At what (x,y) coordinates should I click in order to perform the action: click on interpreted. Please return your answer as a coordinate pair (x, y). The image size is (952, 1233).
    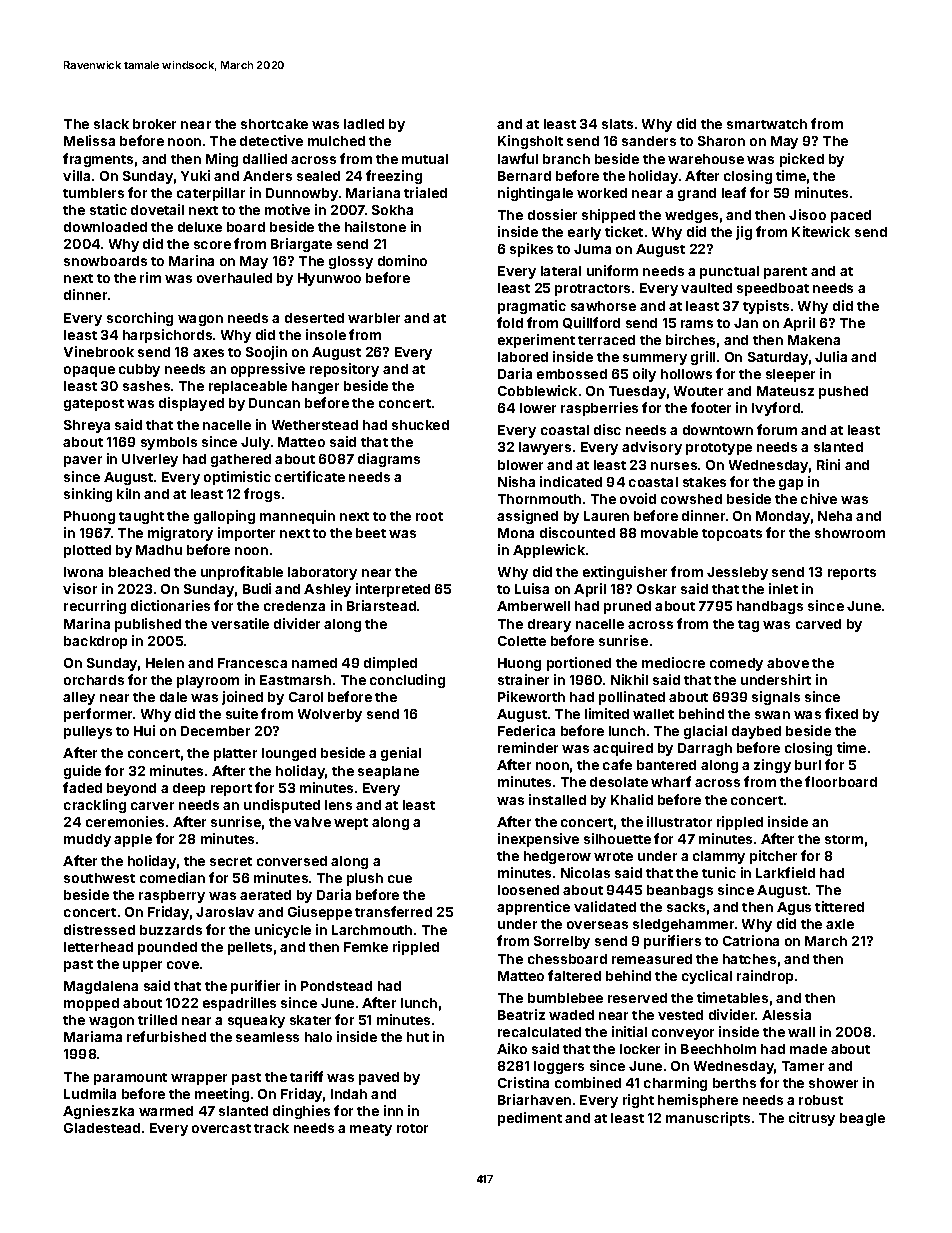
    Looking at the image, I should click on (393, 590).
